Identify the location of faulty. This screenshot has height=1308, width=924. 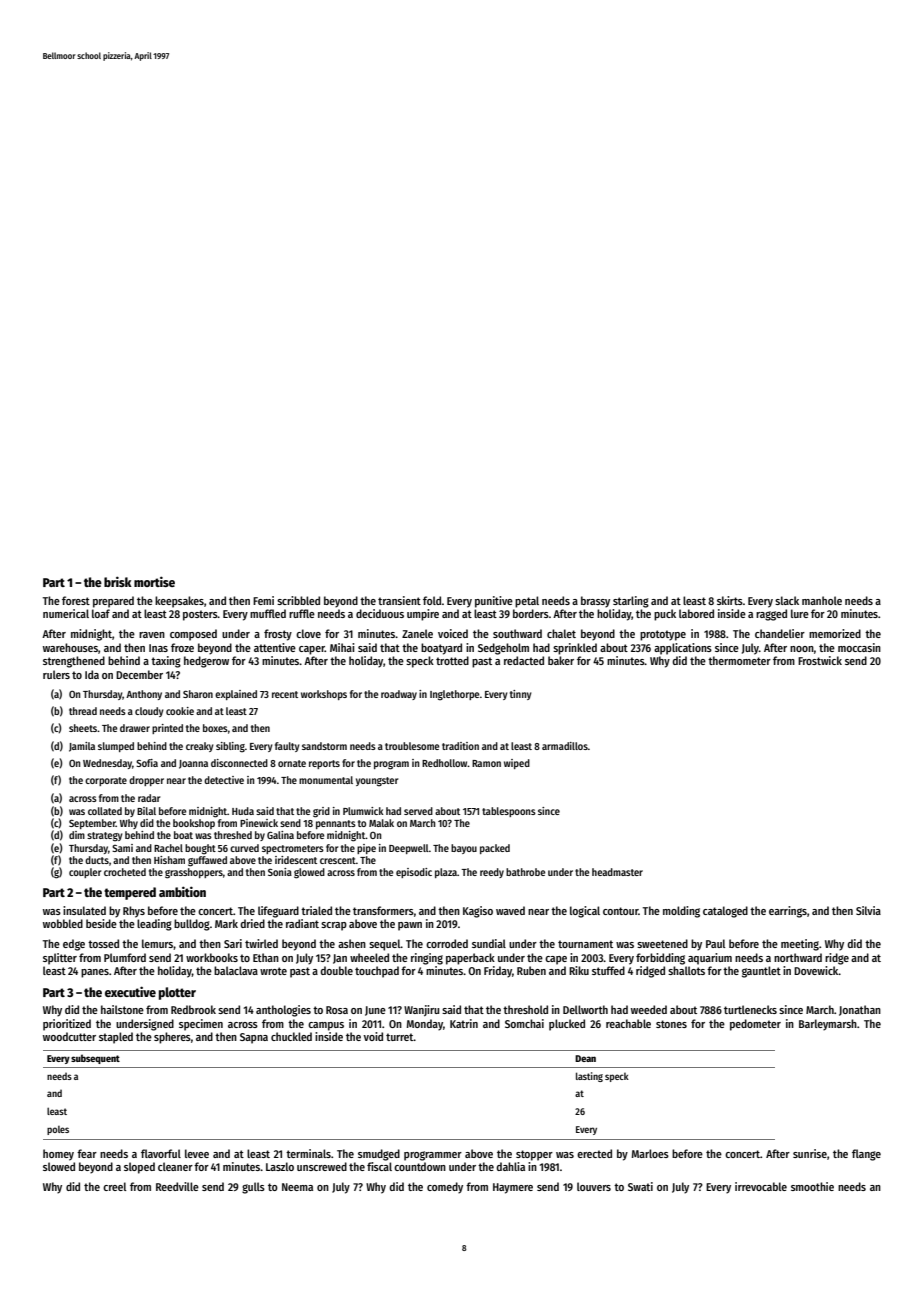
(287, 747).
